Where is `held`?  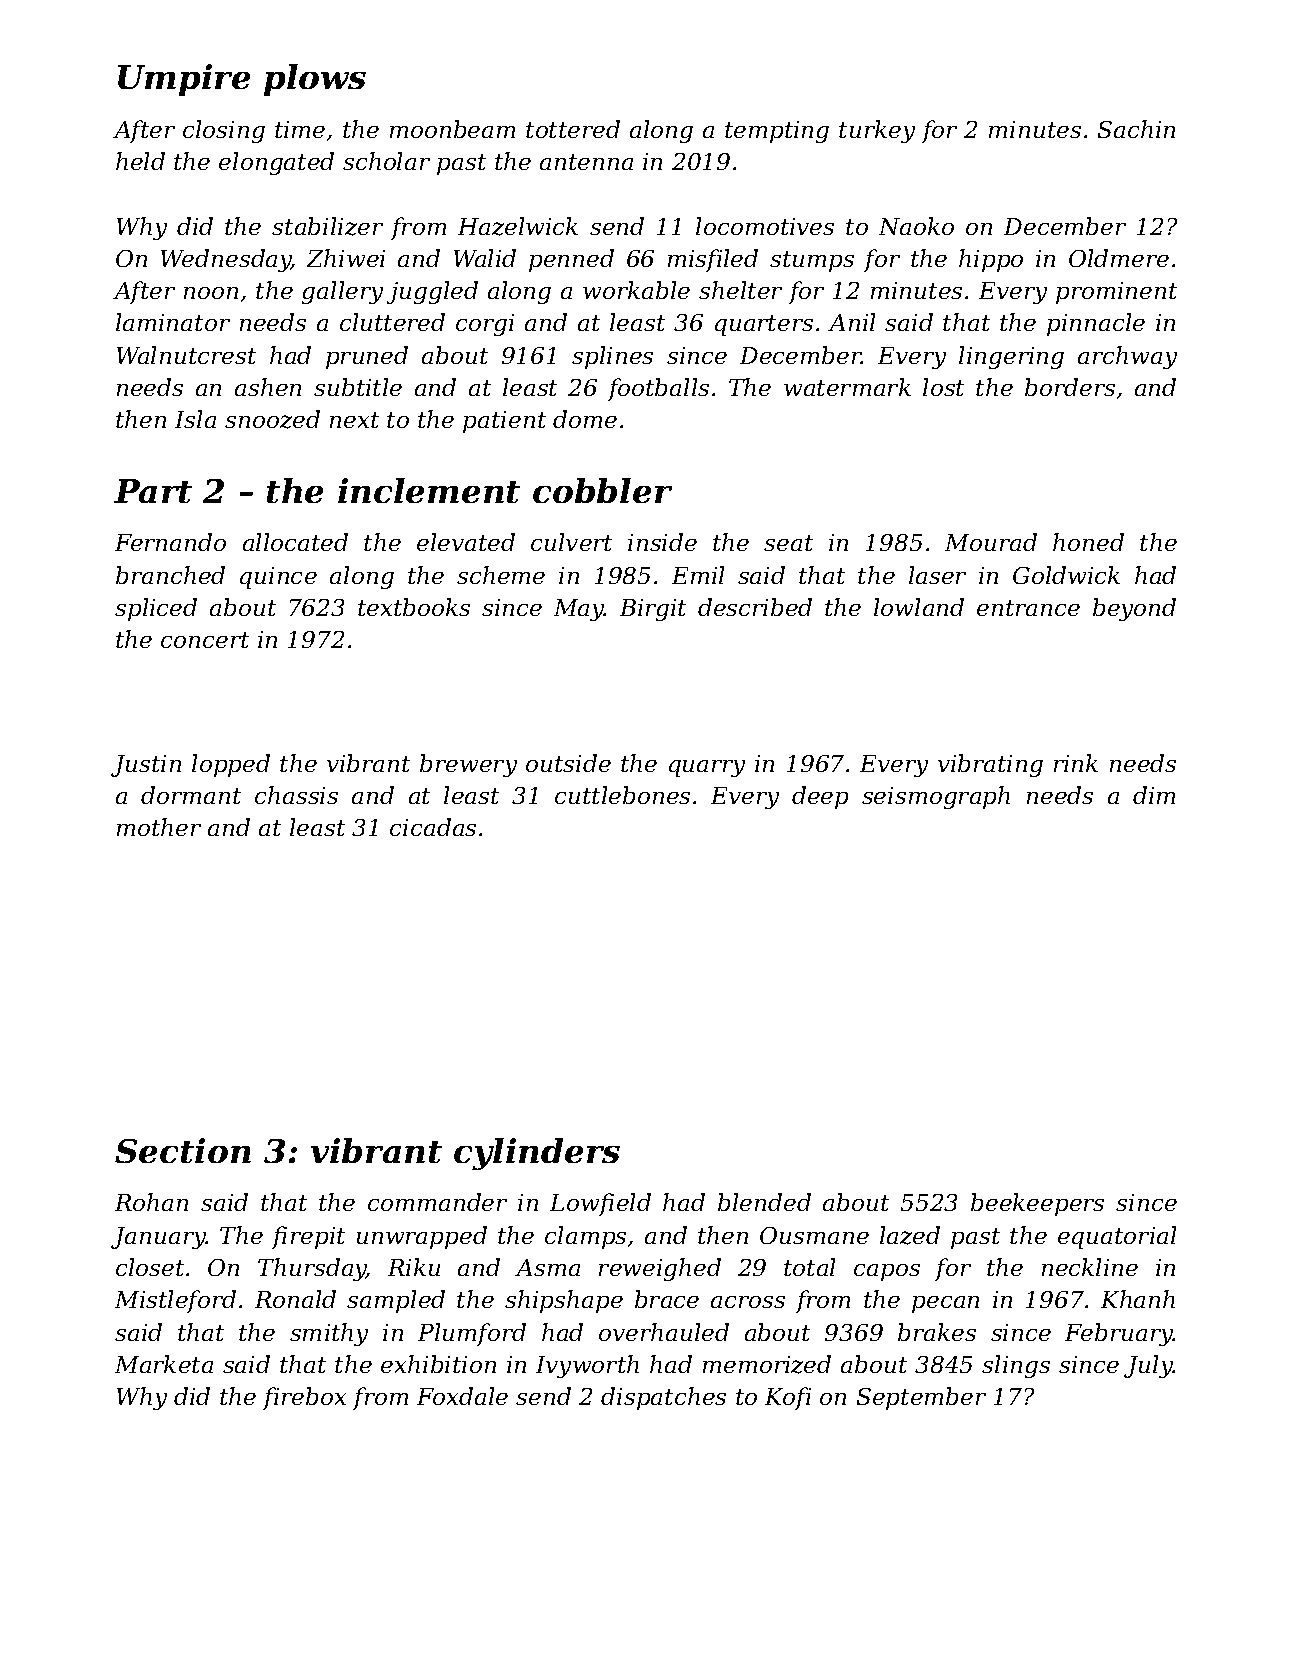
held is located at coordinates (140, 161).
